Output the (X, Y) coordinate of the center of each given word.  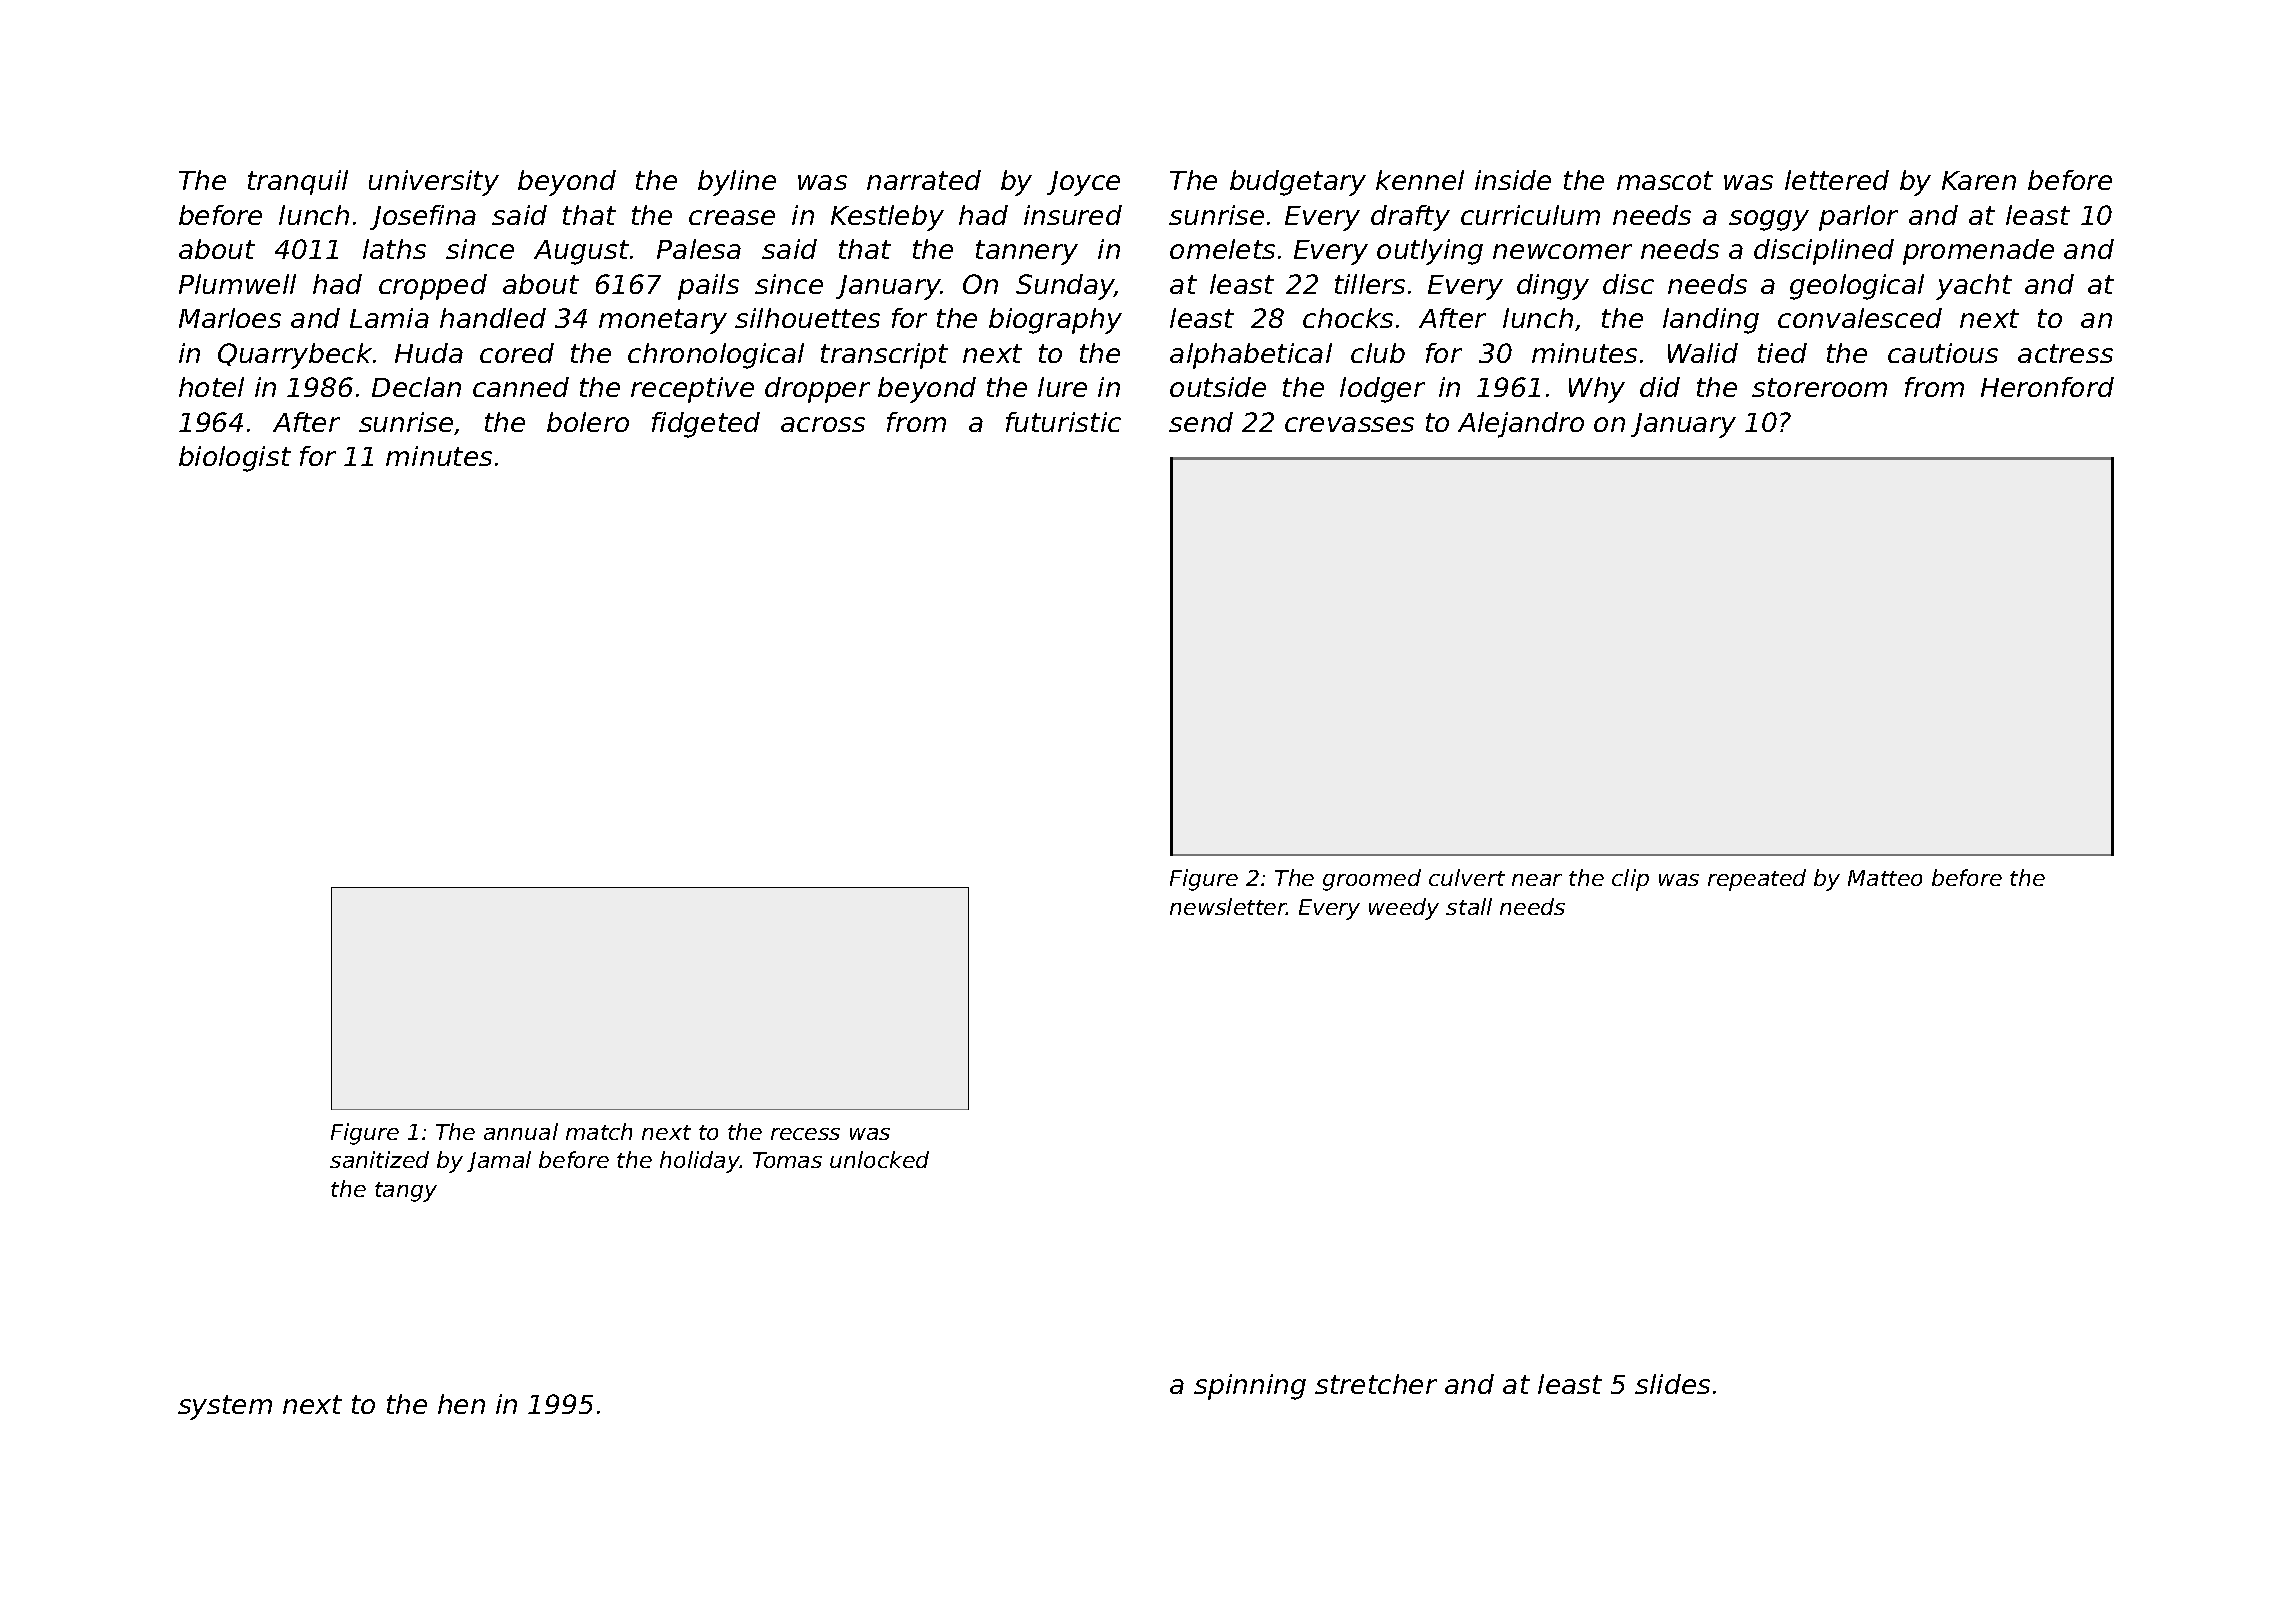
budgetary (1298, 183)
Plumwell (237, 284)
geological (1857, 287)
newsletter (1228, 906)
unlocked (879, 1159)
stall (1469, 906)
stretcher (1376, 1384)
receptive (692, 390)
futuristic (1063, 422)
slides (1672, 1384)
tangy (406, 1192)
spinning (1250, 1387)
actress (2065, 353)
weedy (1404, 909)
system (225, 1407)
